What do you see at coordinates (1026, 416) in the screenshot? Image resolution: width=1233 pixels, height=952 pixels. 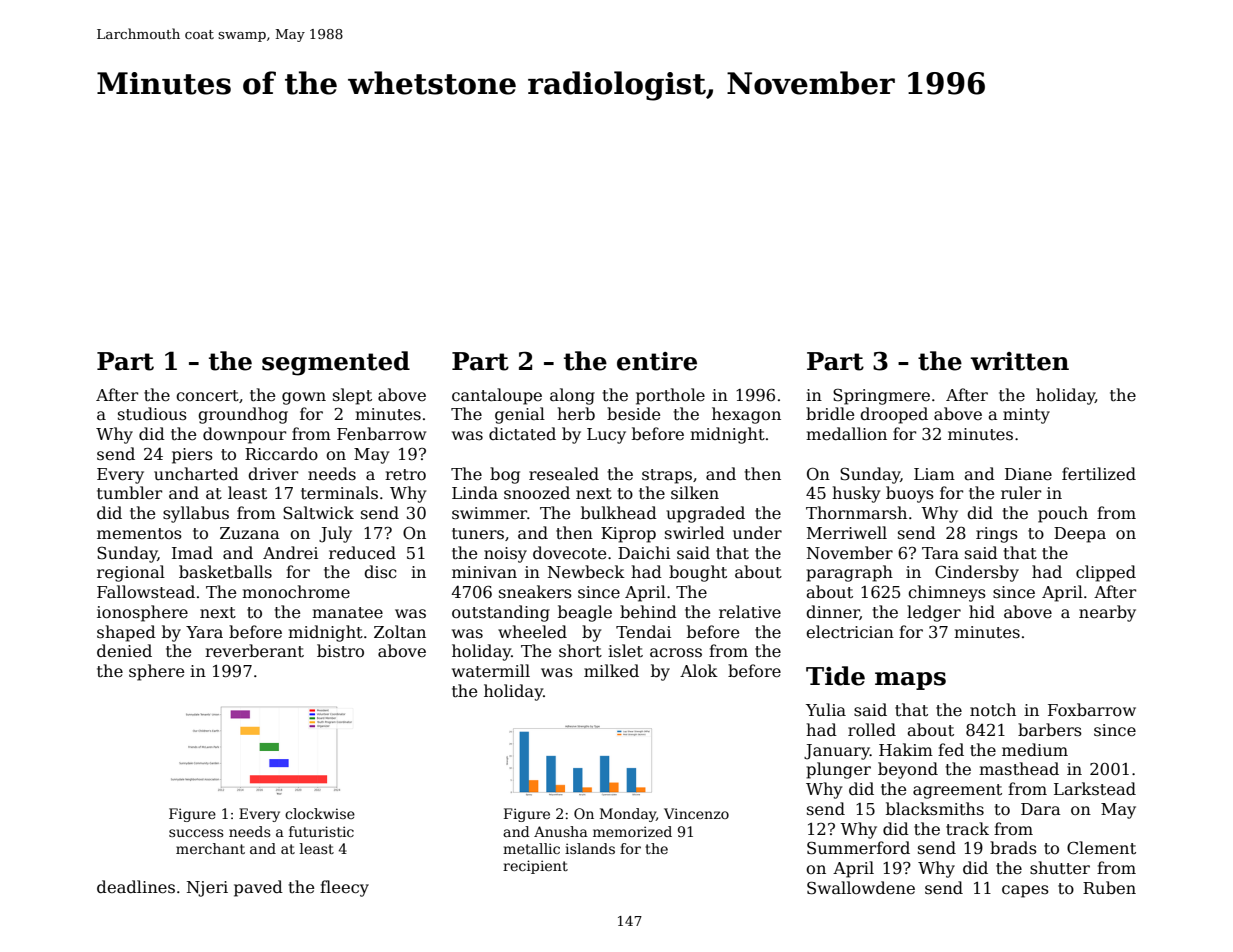 I see `minty` at bounding box center [1026, 416].
